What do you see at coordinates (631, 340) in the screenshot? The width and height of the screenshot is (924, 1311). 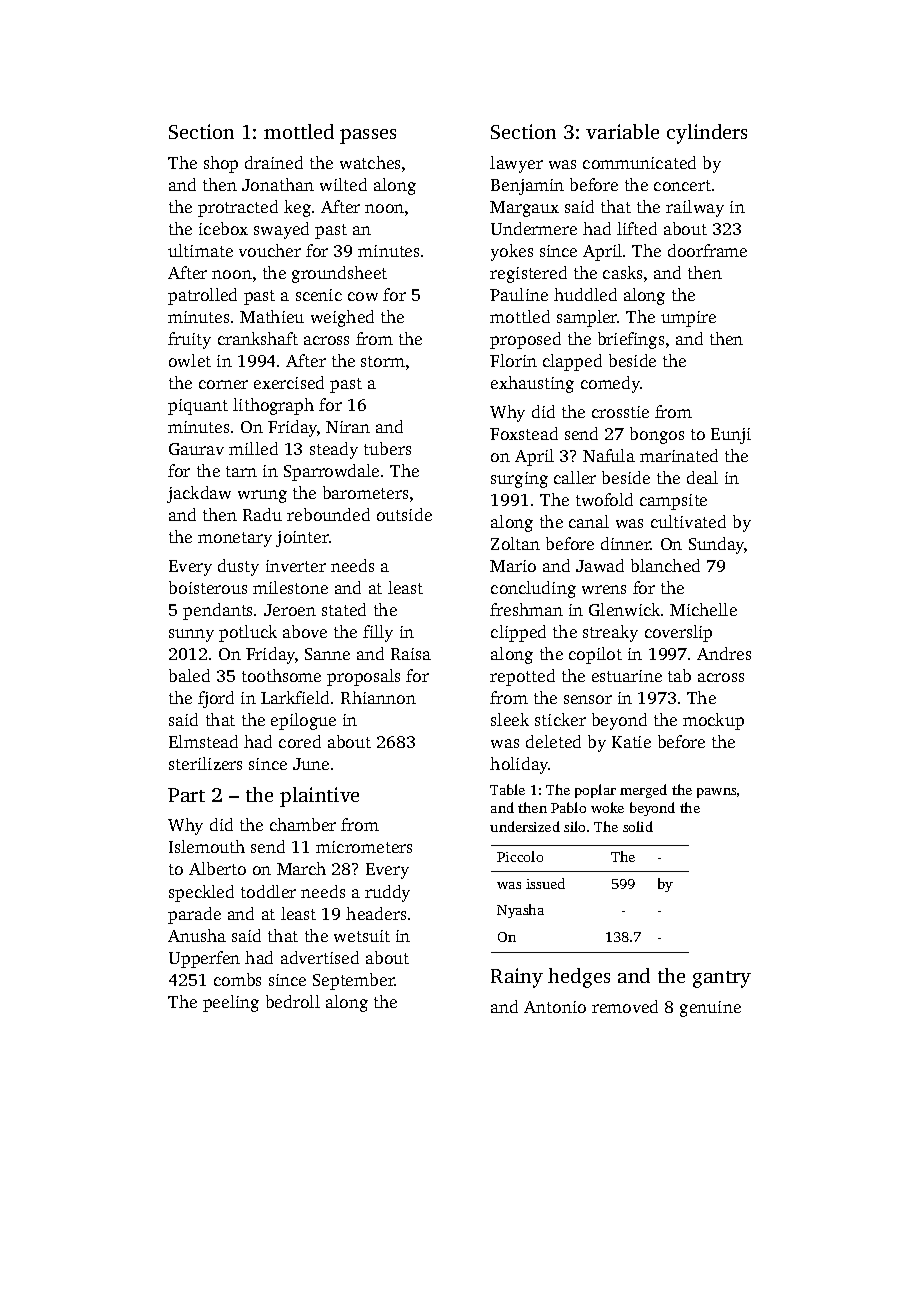 I see `briefings` at bounding box center [631, 340].
